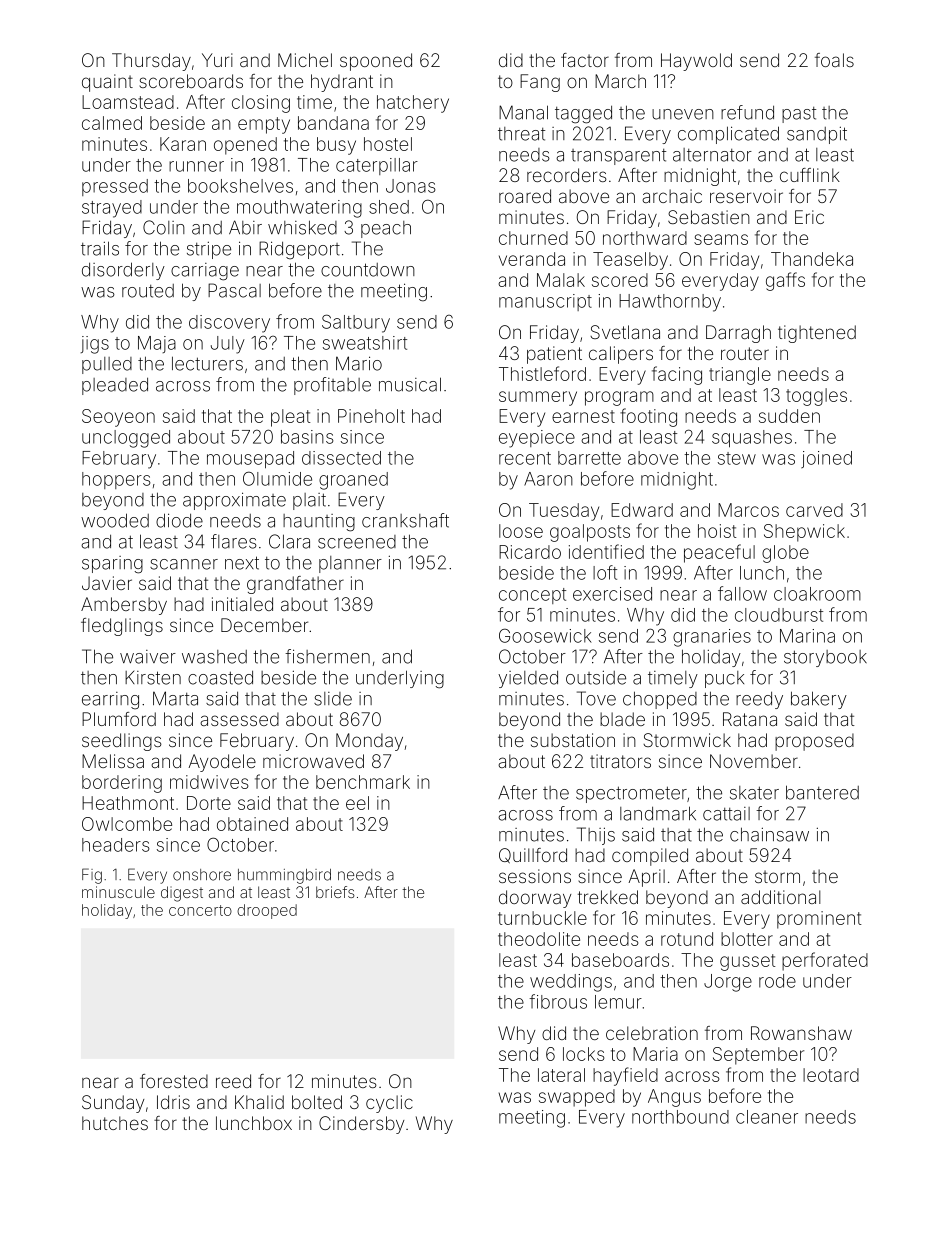 The width and height of the page is (952, 1233). Describe the element at coordinates (386, 229) in the page. I see `peach` at that location.
